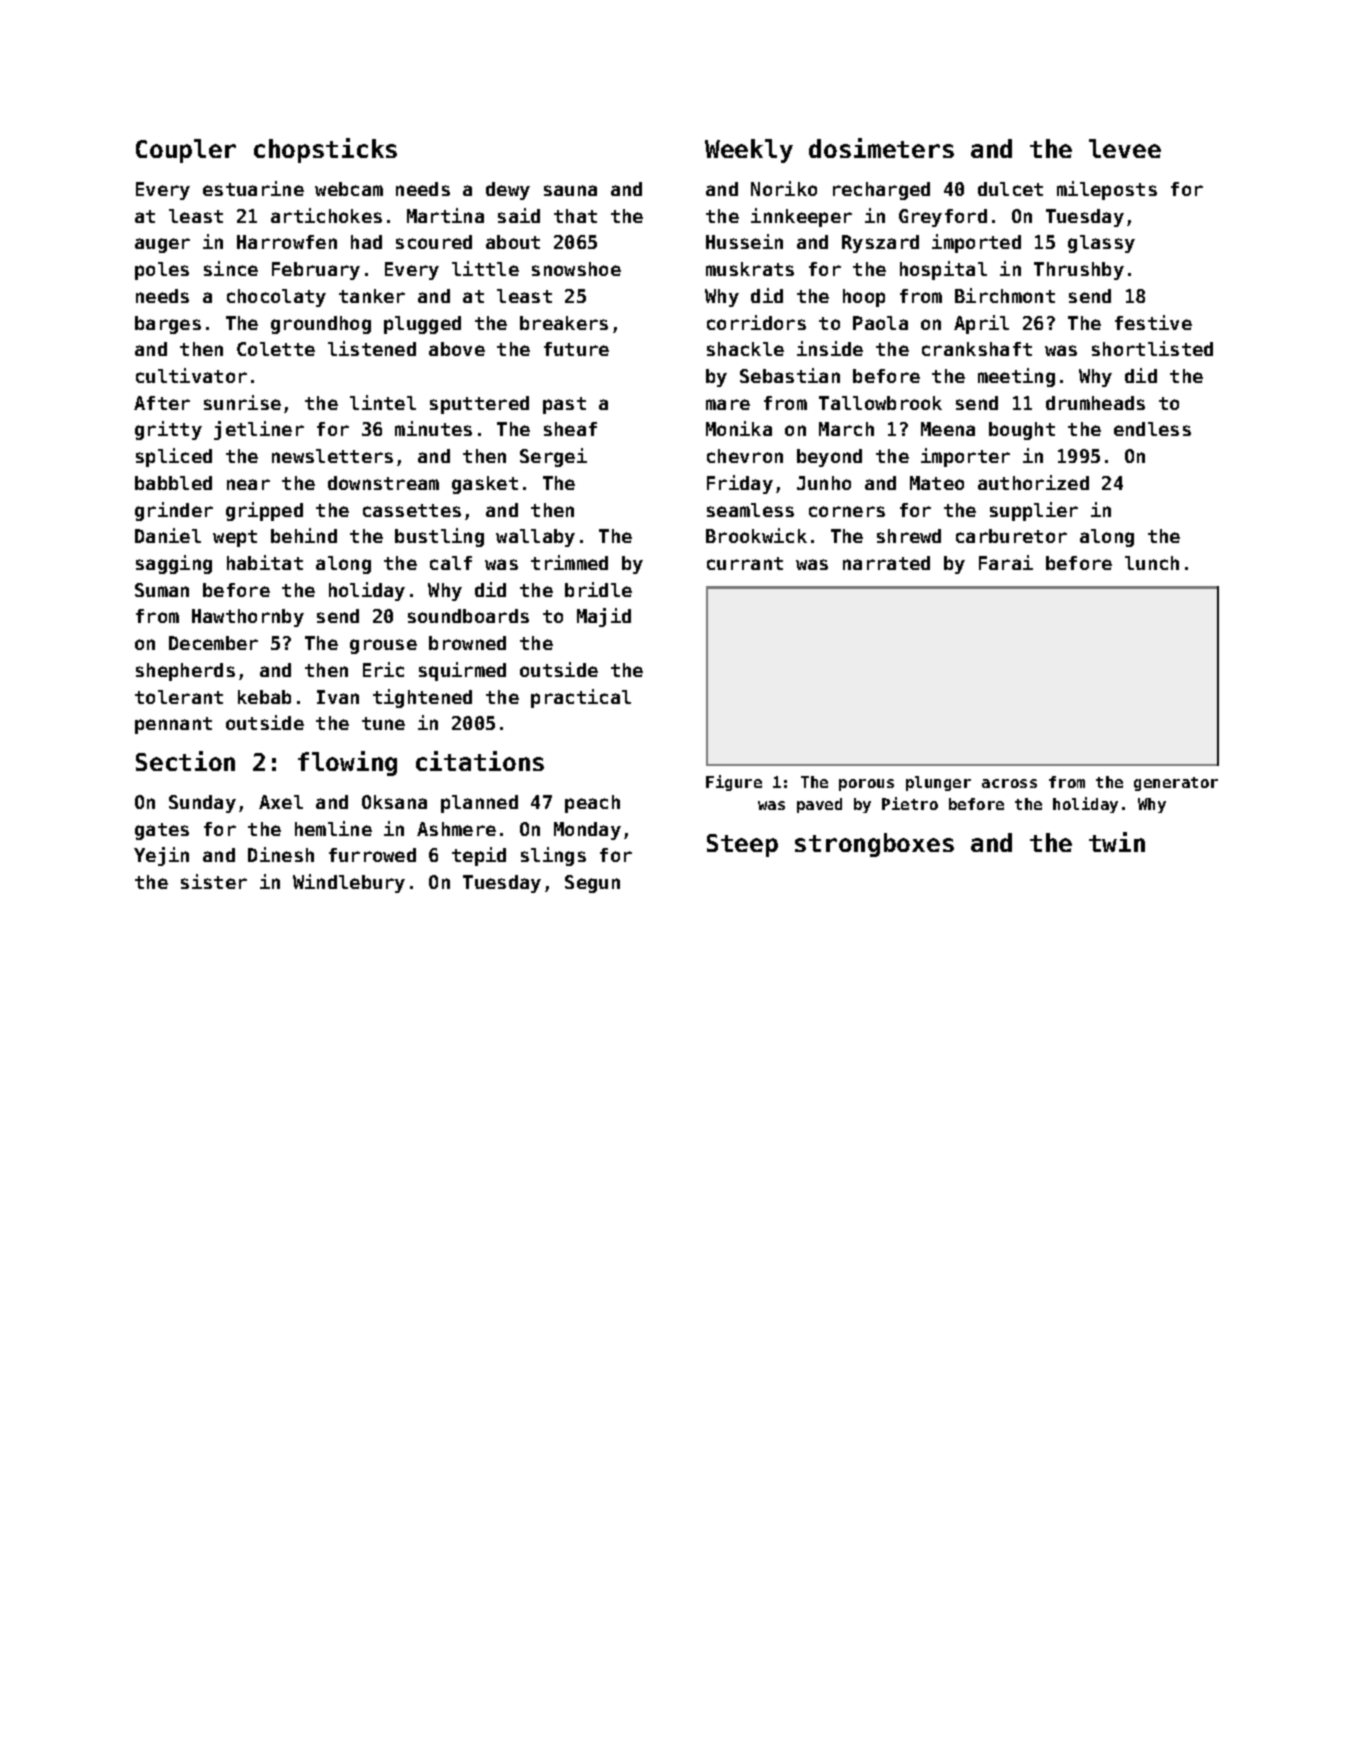  What do you see at coordinates (744, 241) in the screenshot?
I see `Hussein` at bounding box center [744, 241].
